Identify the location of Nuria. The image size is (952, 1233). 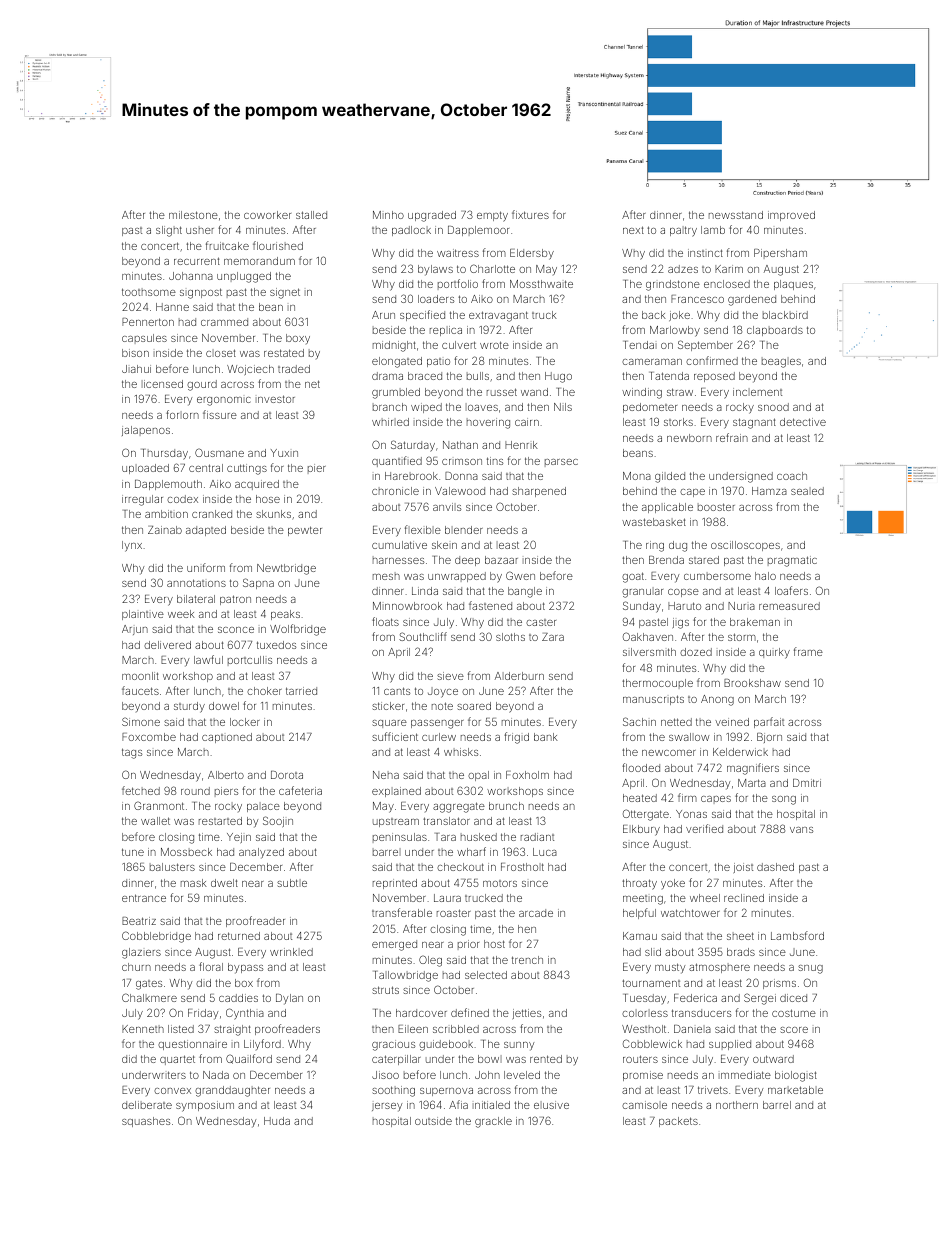
(741, 606).
